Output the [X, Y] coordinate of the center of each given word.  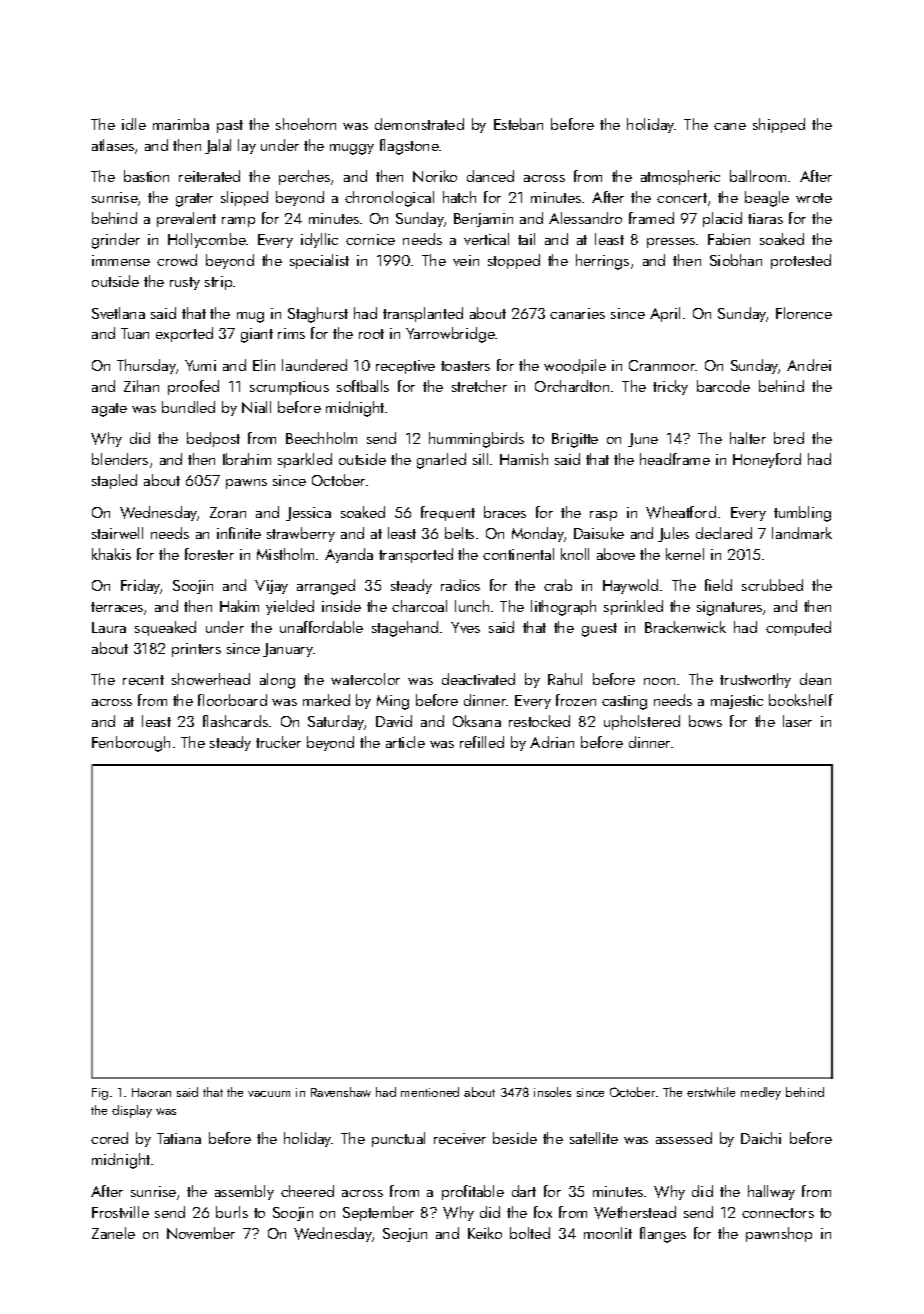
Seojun [405, 1235]
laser [797, 721]
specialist [319, 261]
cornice [370, 239]
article [405, 742]
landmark [802, 533]
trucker [278, 742]
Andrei [809, 365]
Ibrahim [247, 459]
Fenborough [131, 744]
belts [459, 533]
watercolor [365, 679]
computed [798, 628]
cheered [307, 1191]
